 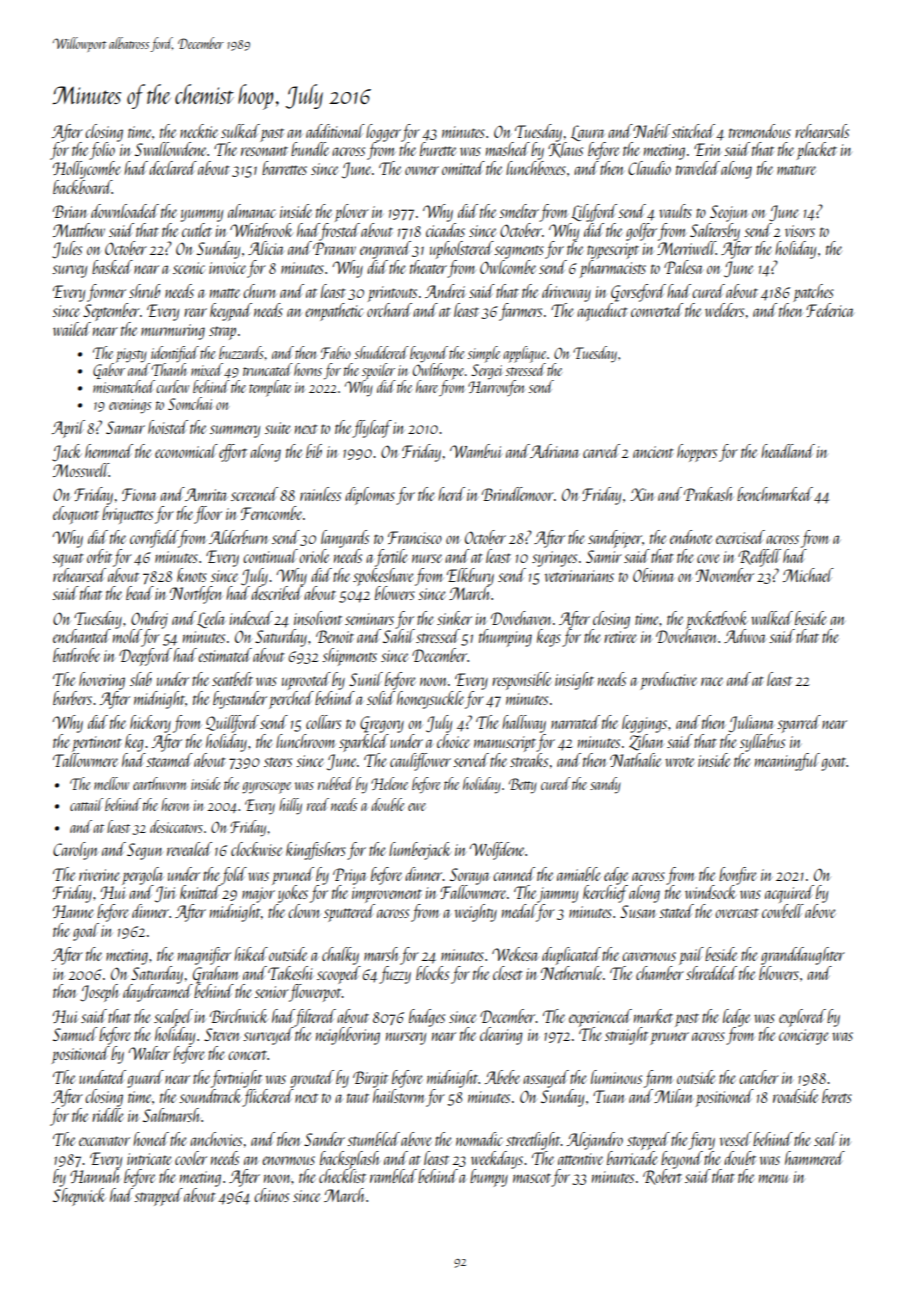 What do you see at coordinates (99, 993) in the screenshot?
I see `Joseph` at bounding box center [99, 993].
